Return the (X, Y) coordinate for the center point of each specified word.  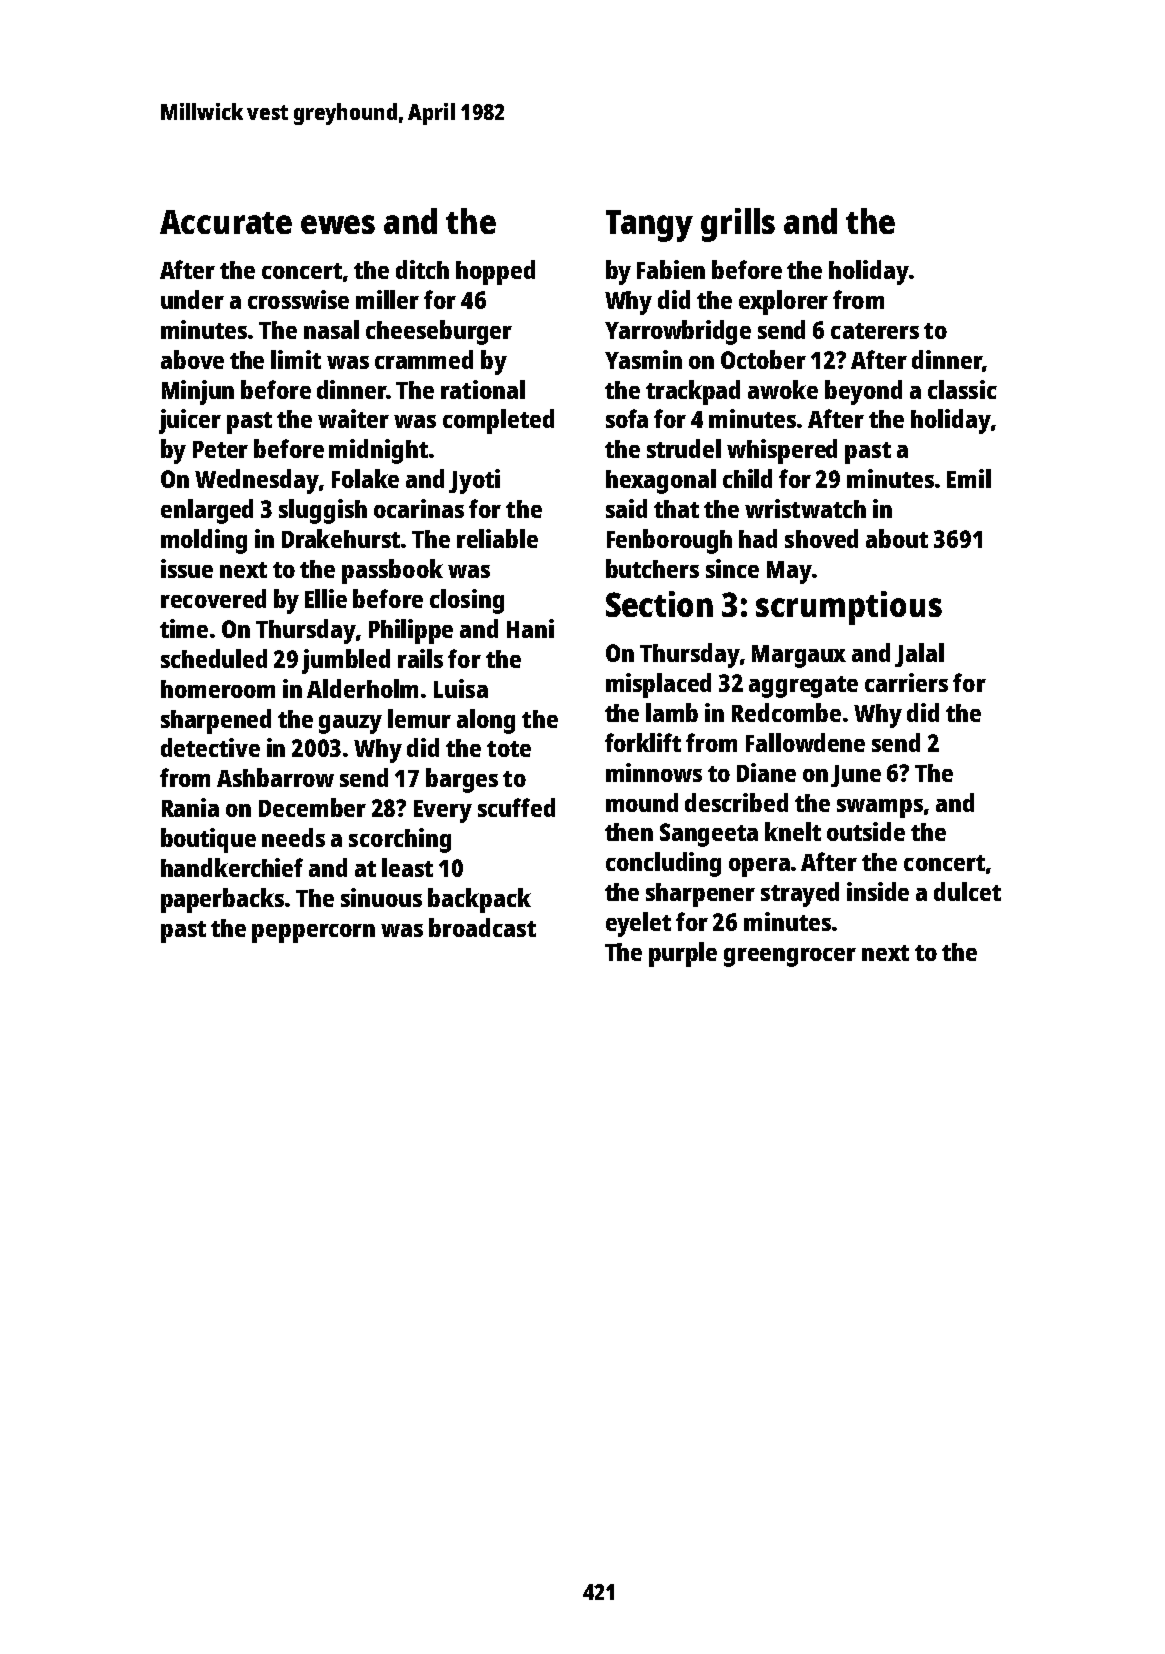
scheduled (214, 658)
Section (659, 604)
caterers (875, 331)
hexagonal (661, 481)
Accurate (226, 222)
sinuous (381, 897)
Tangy (649, 226)
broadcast (482, 927)
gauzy (350, 724)
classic (962, 389)
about (897, 538)
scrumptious (849, 608)
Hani (530, 628)
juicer (190, 421)
